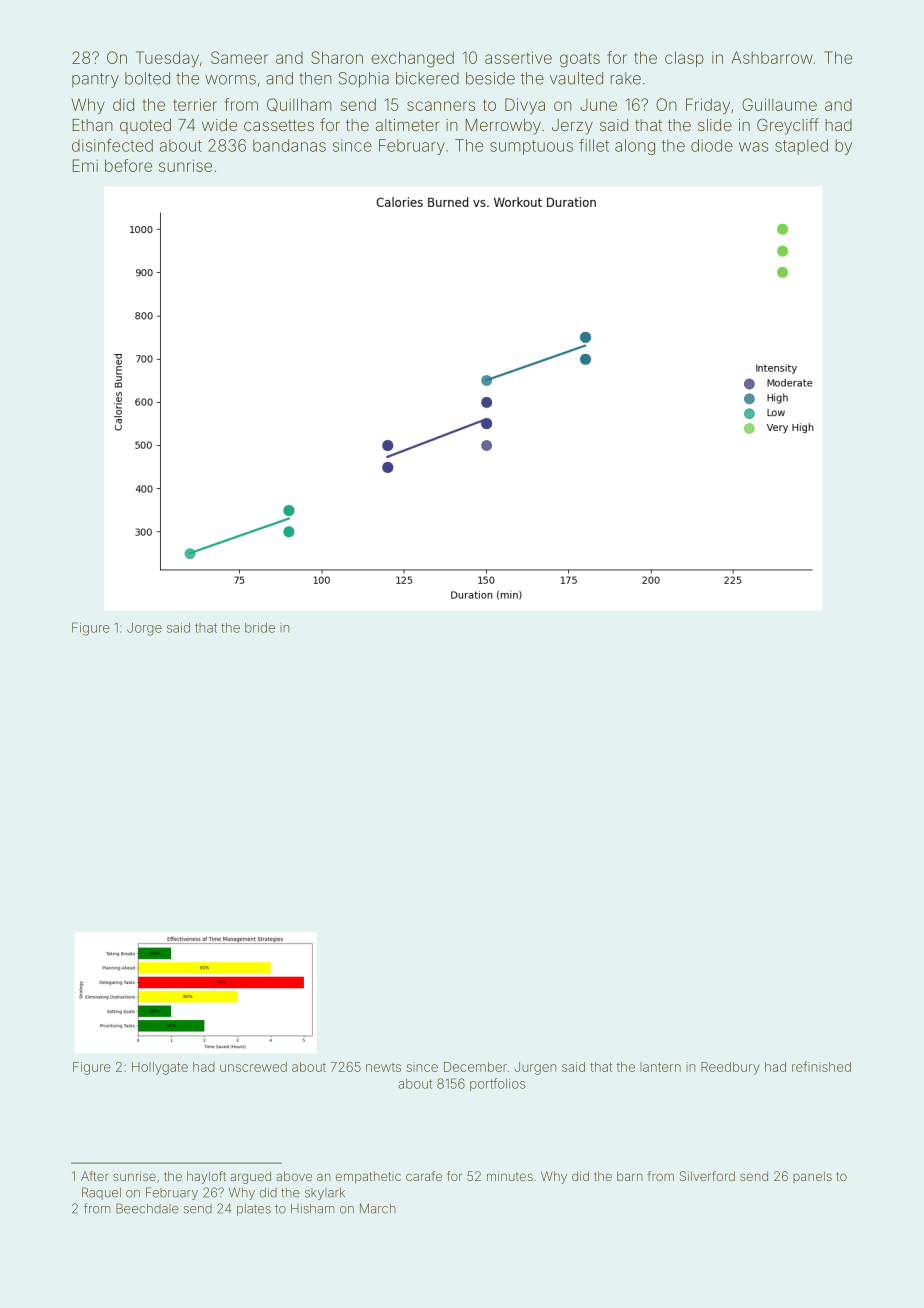  I want to click on Sameer, so click(239, 57).
